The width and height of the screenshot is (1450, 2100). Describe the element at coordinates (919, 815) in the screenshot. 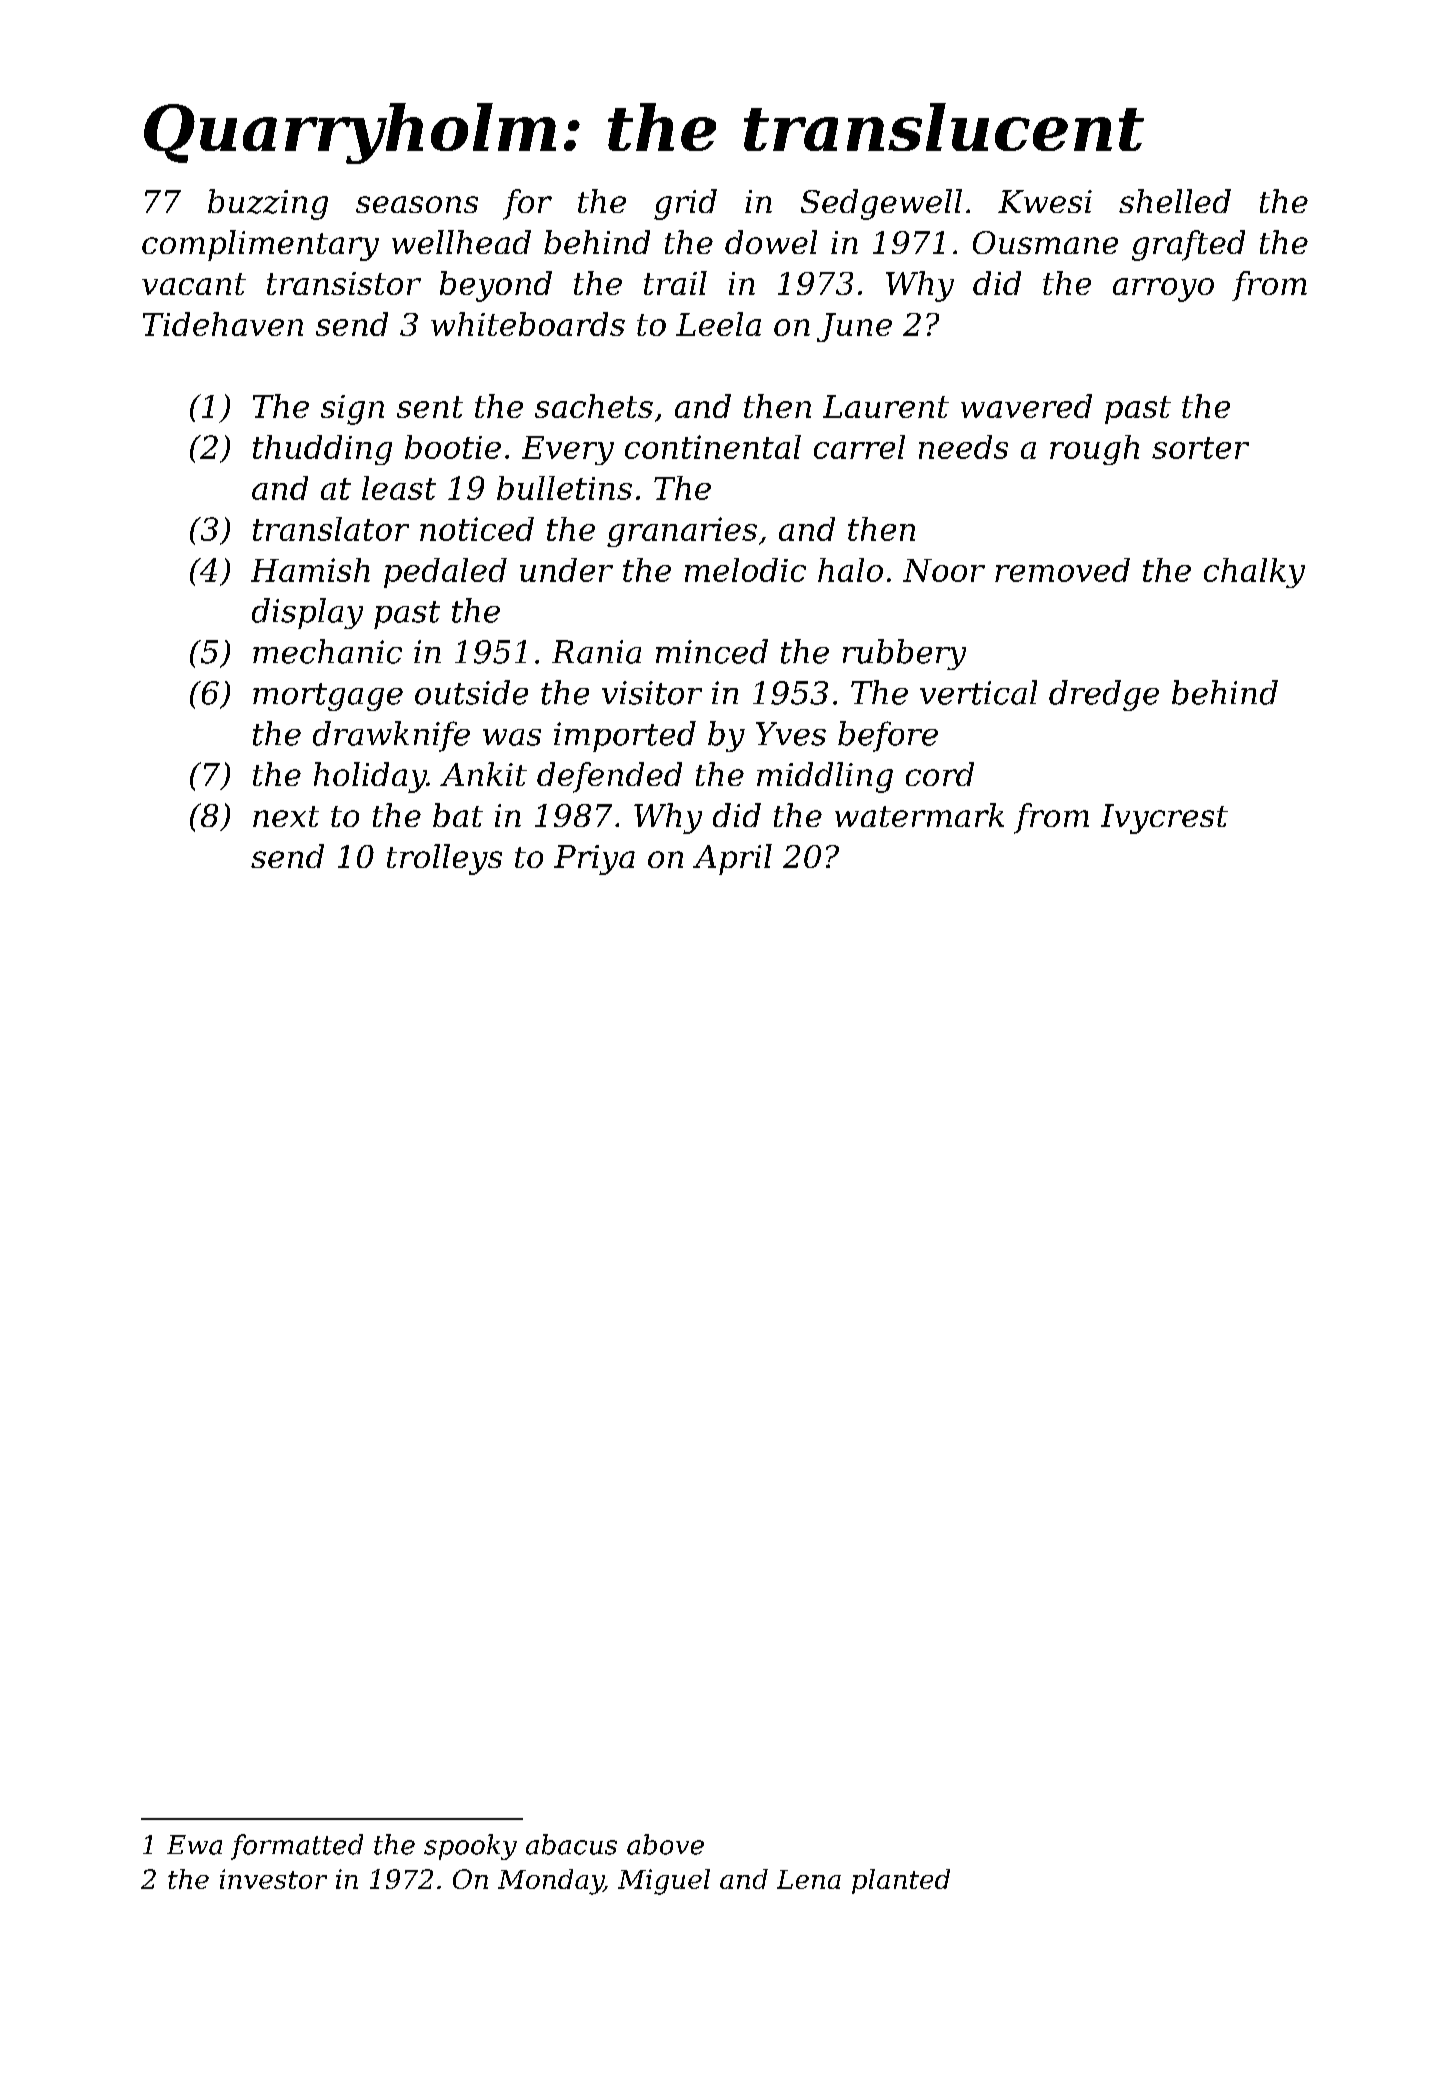

I see `watermark` at that location.
